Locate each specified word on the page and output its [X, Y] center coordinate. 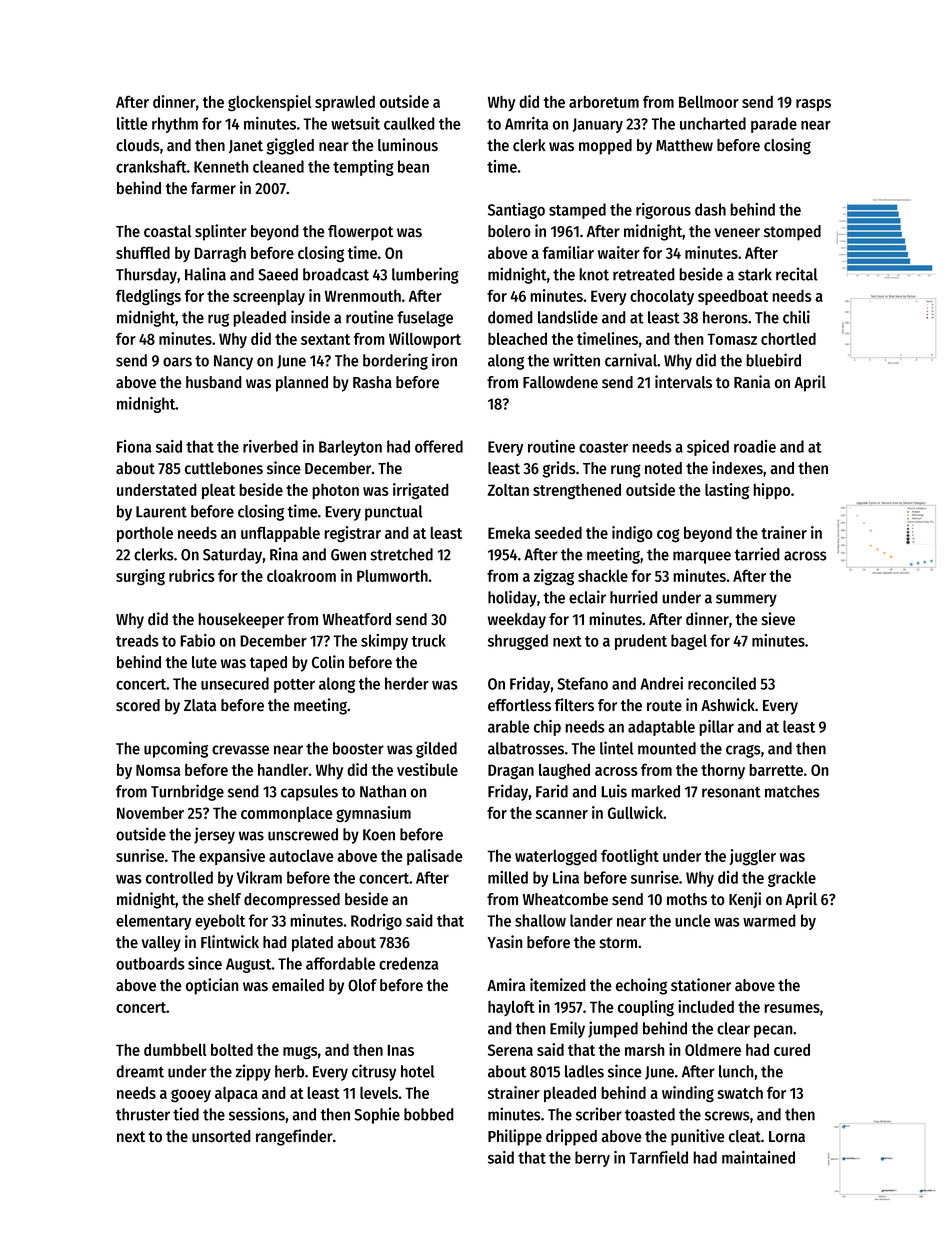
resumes [792, 1008]
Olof [362, 985]
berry [592, 1159]
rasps [813, 105]
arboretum [604, 102]
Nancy [233, 362]
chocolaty [662, 297]
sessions [257, 1114]
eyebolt [220, 922]
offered [439, 446]
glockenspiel [270, 103]
